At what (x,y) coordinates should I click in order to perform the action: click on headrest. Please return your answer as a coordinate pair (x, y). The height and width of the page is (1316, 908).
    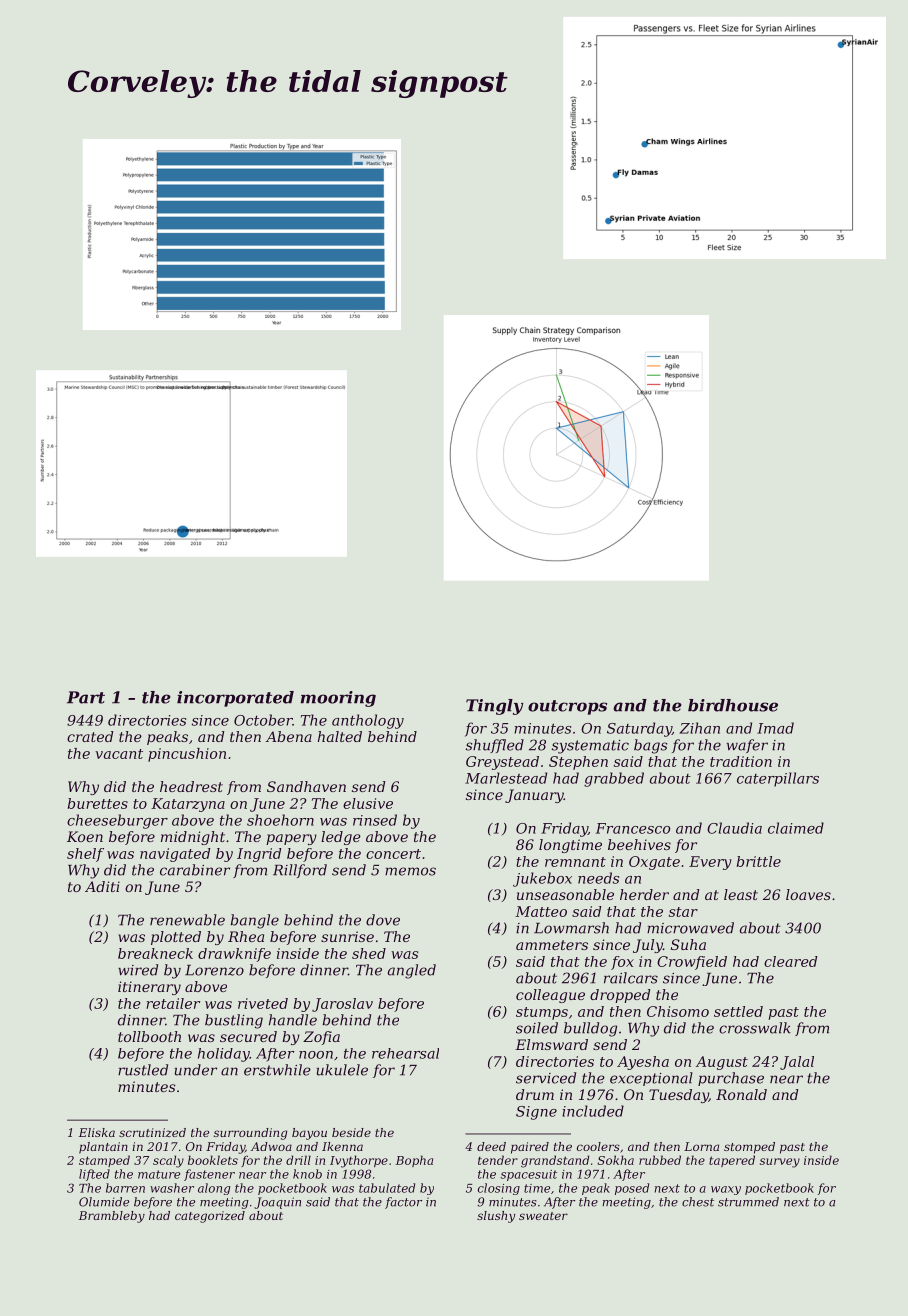
    Looking at the image, I should click on (191, 786).
